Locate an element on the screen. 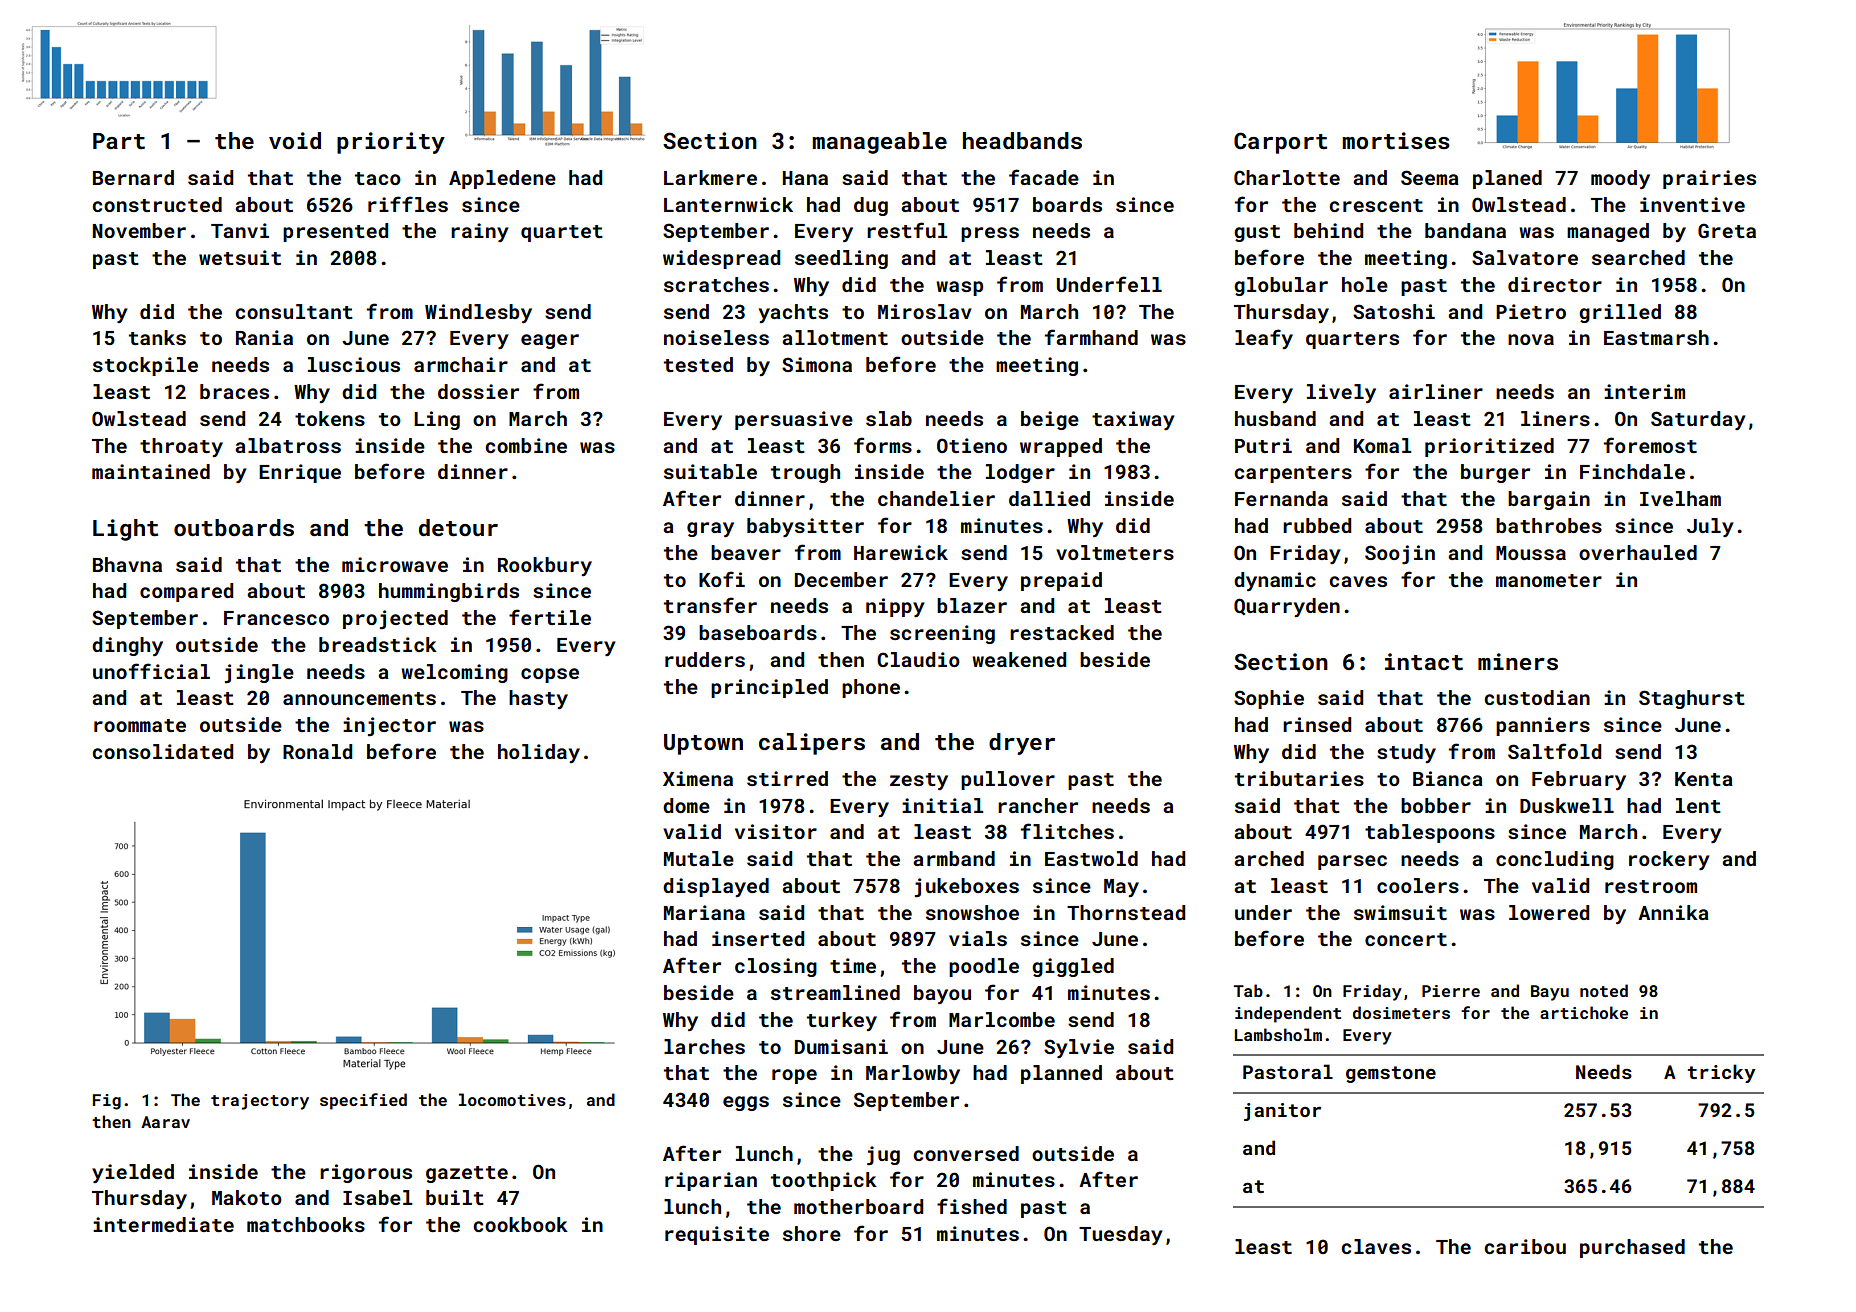  visitor is located at coordinates (776, 831).
